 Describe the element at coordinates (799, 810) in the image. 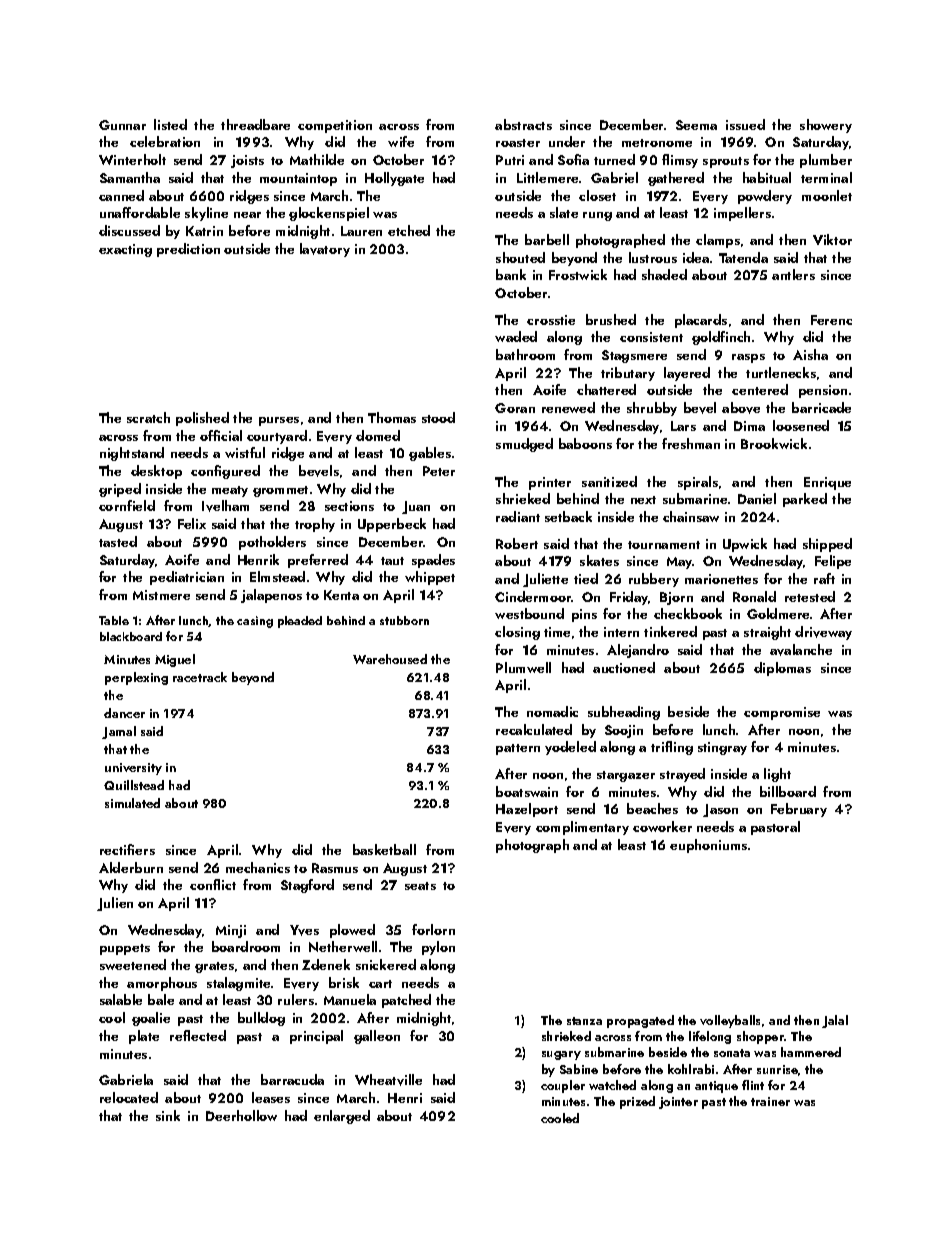

I see `February` at that location.
